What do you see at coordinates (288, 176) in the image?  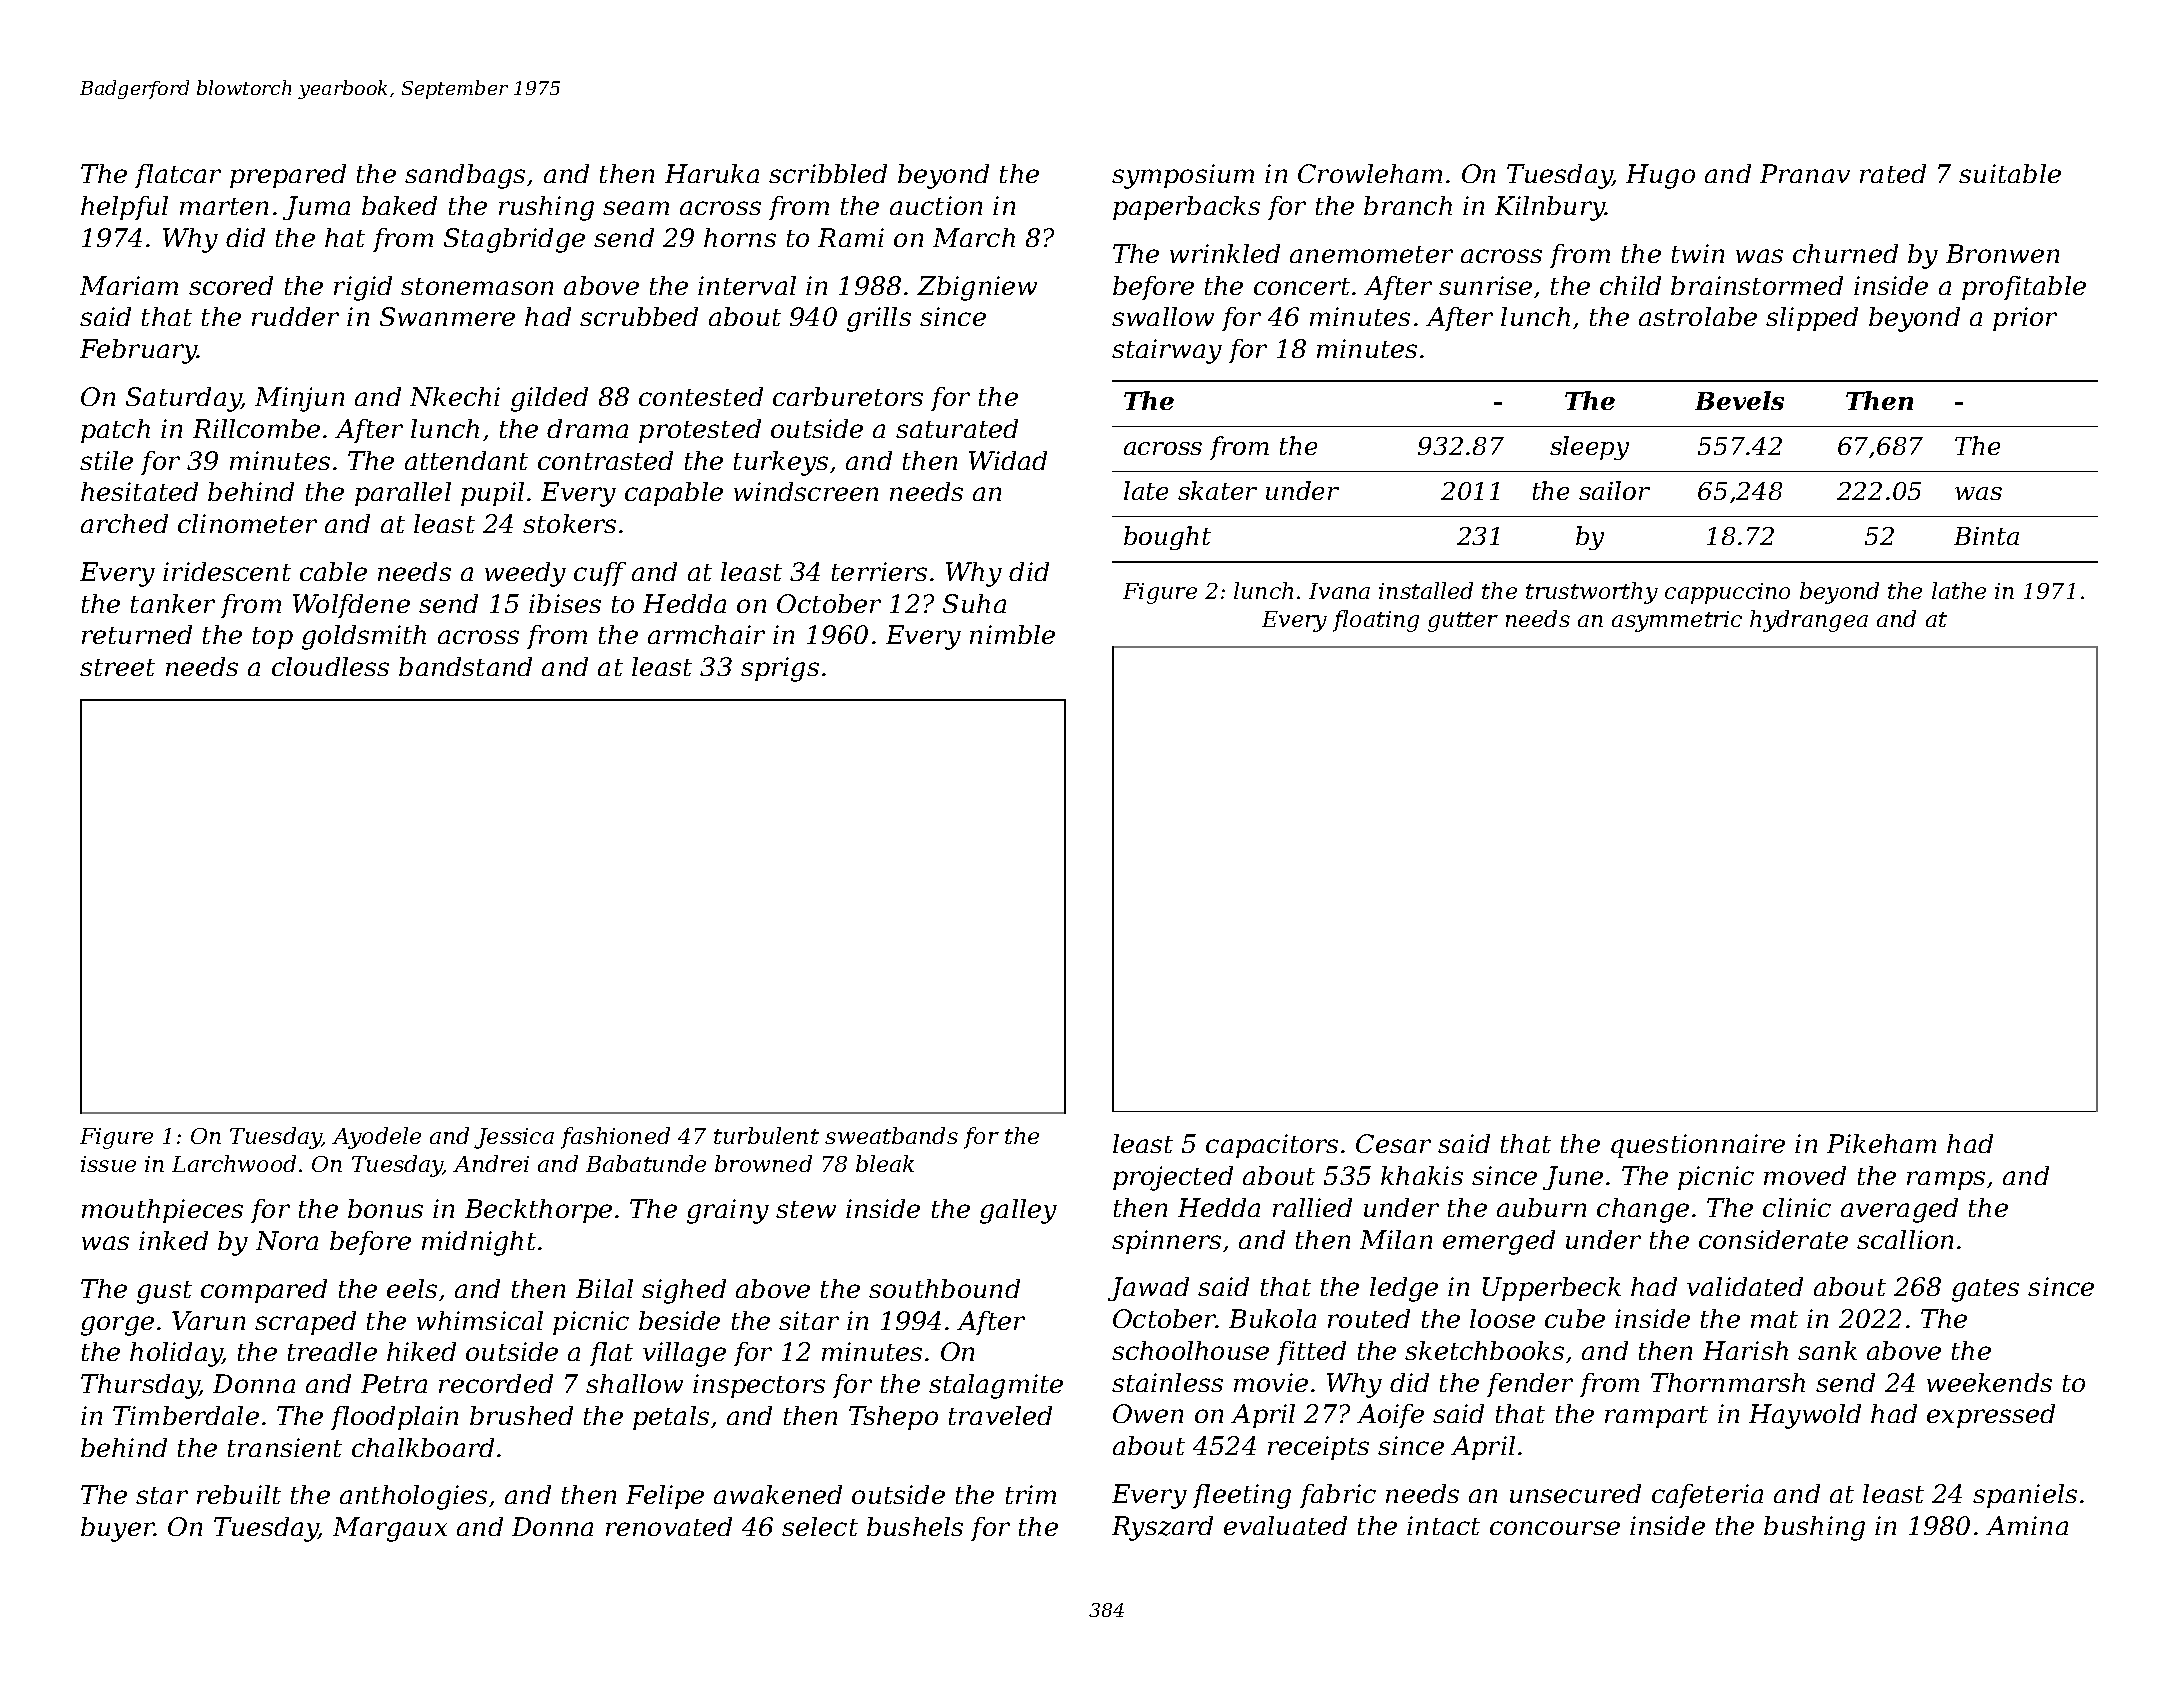 I see `prepared` at bounding box center [288, 176].
